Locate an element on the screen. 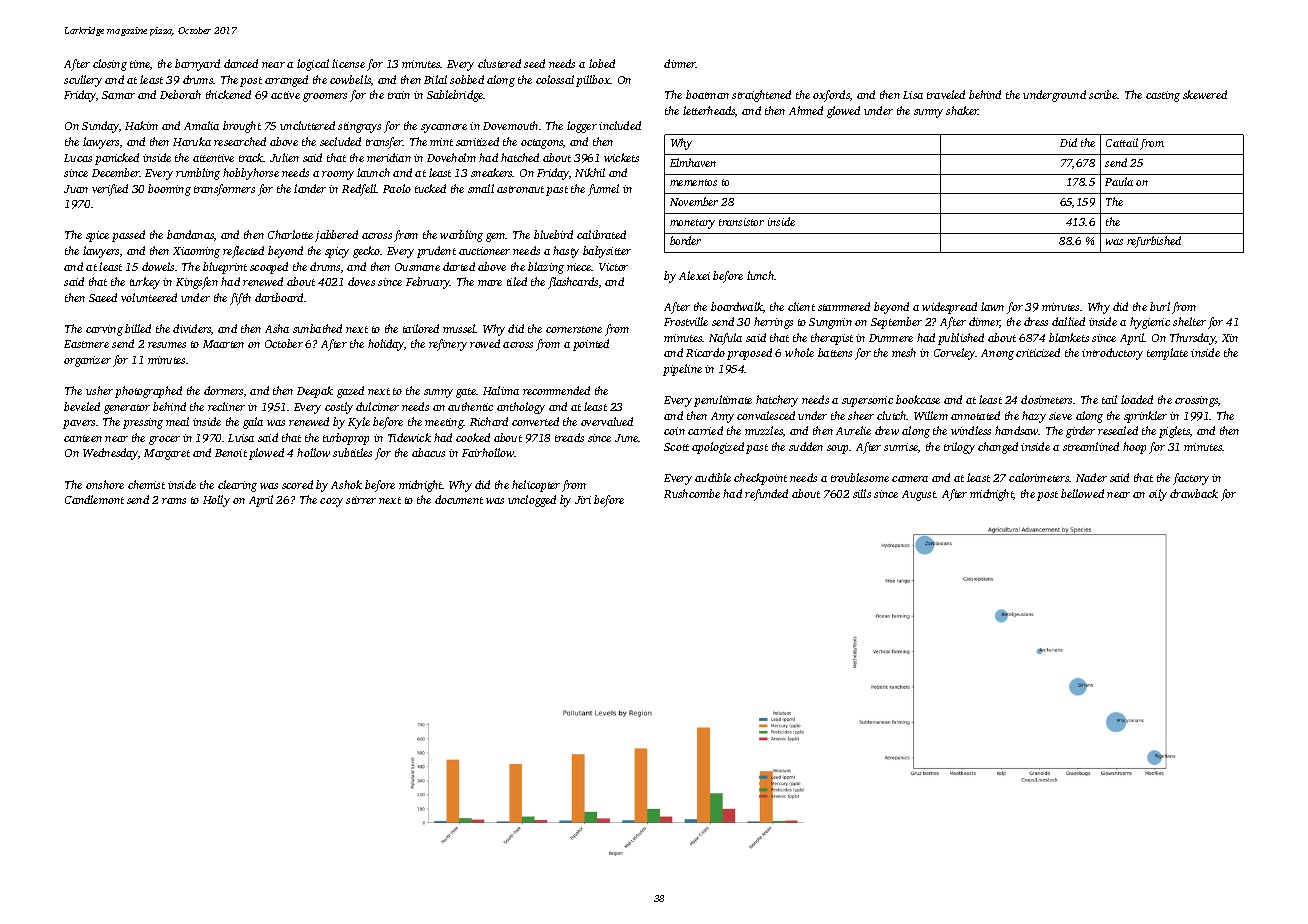  turkey is located at coordinates (145, 283).
